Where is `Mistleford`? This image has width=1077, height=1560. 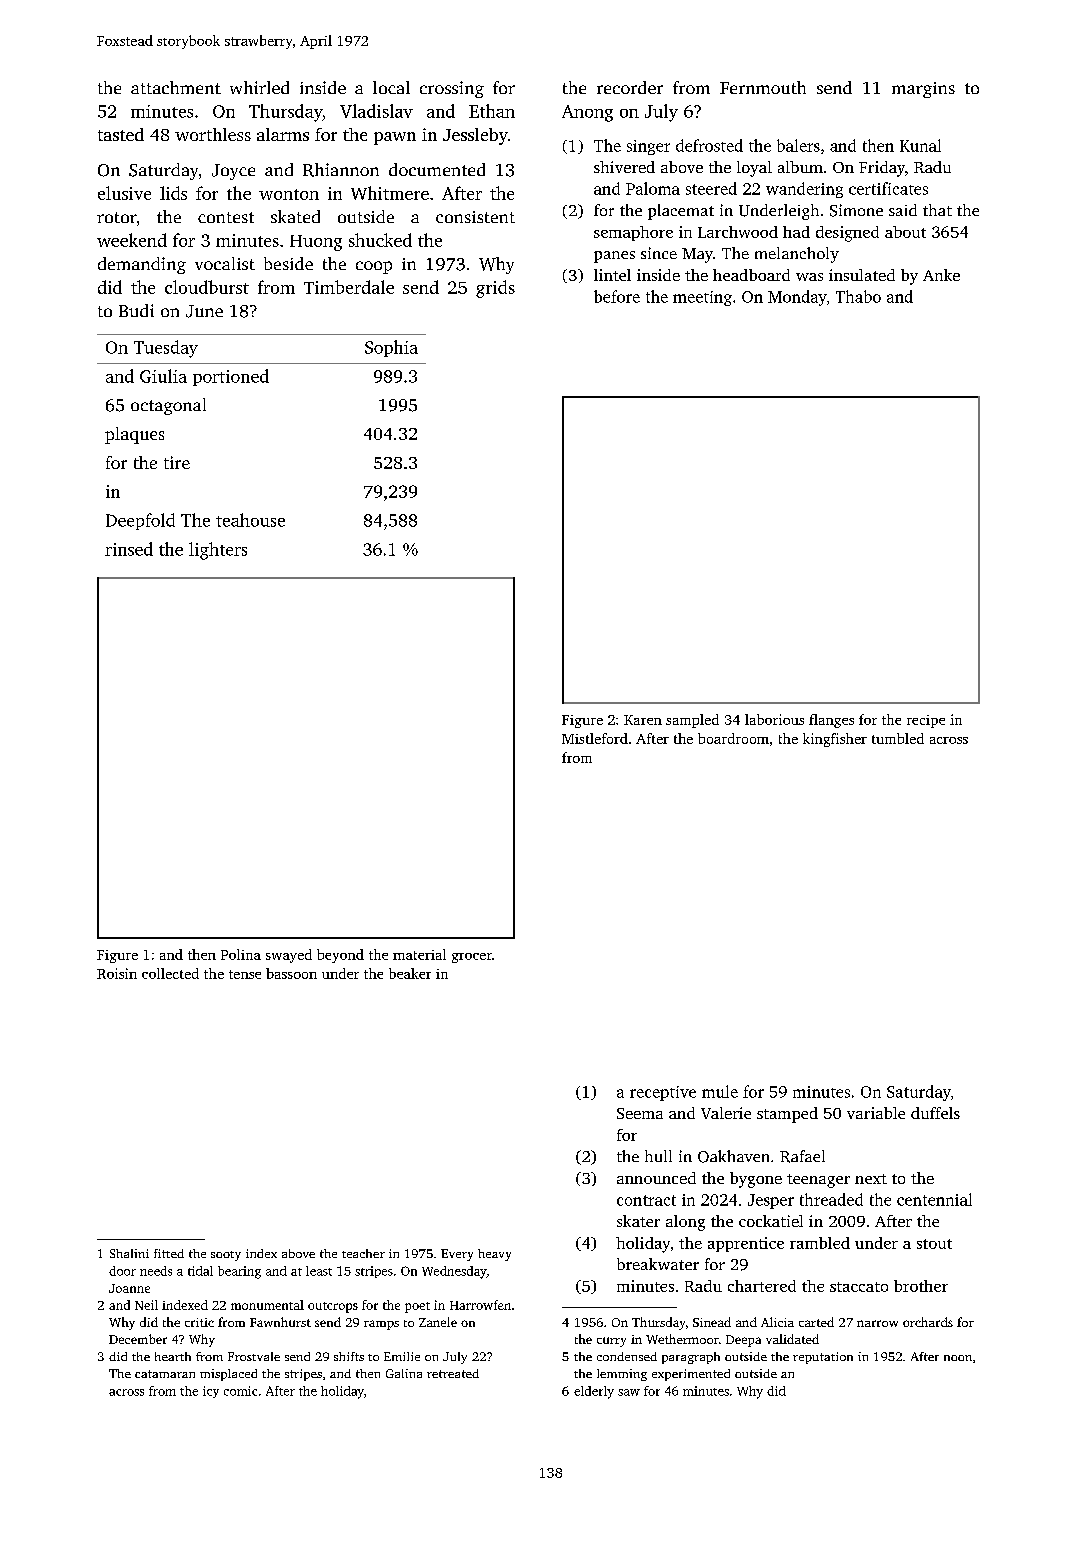
Mistleford is located at coordinates (595, 738).
